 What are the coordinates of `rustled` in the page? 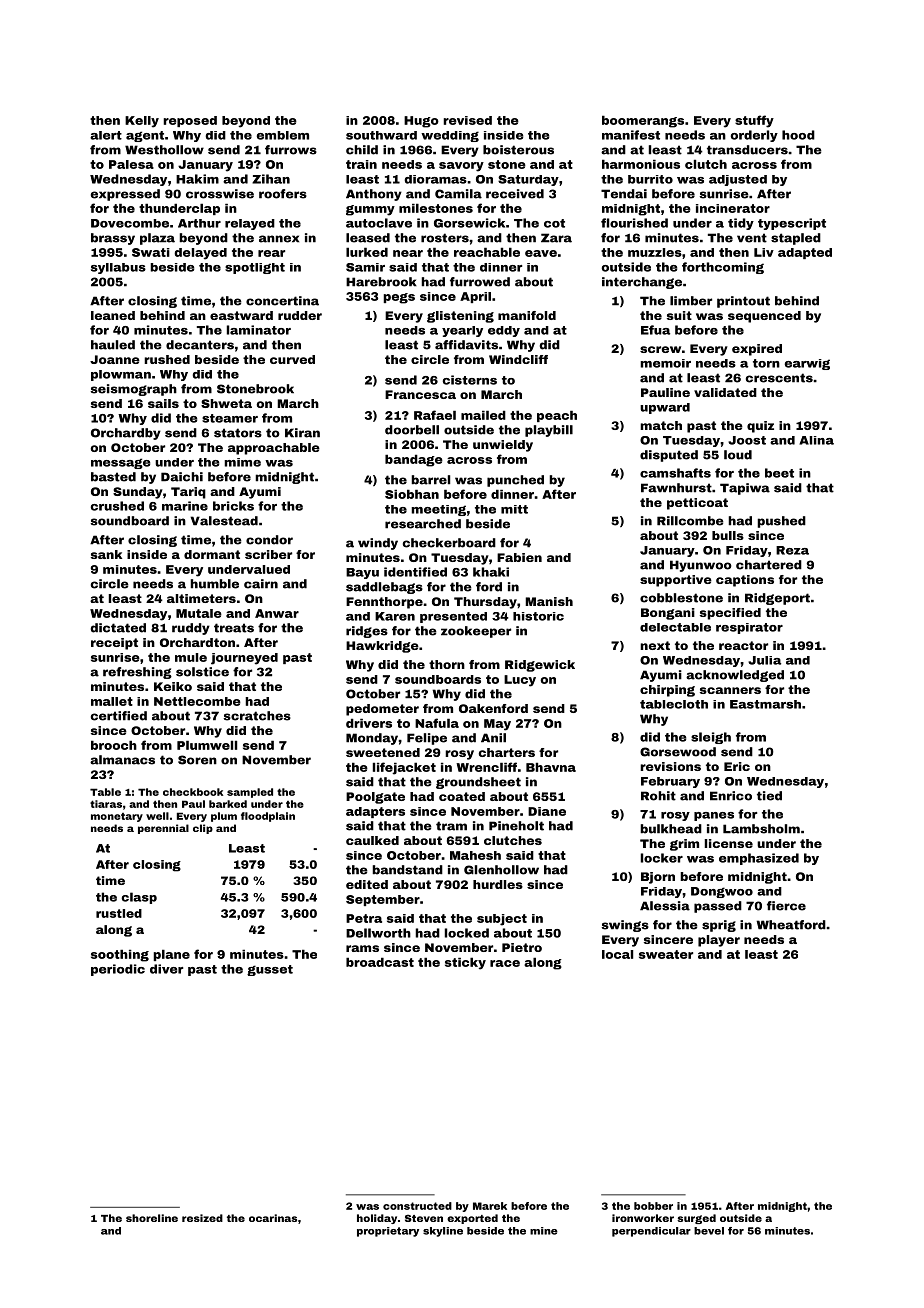 It's located at (119, 913).
